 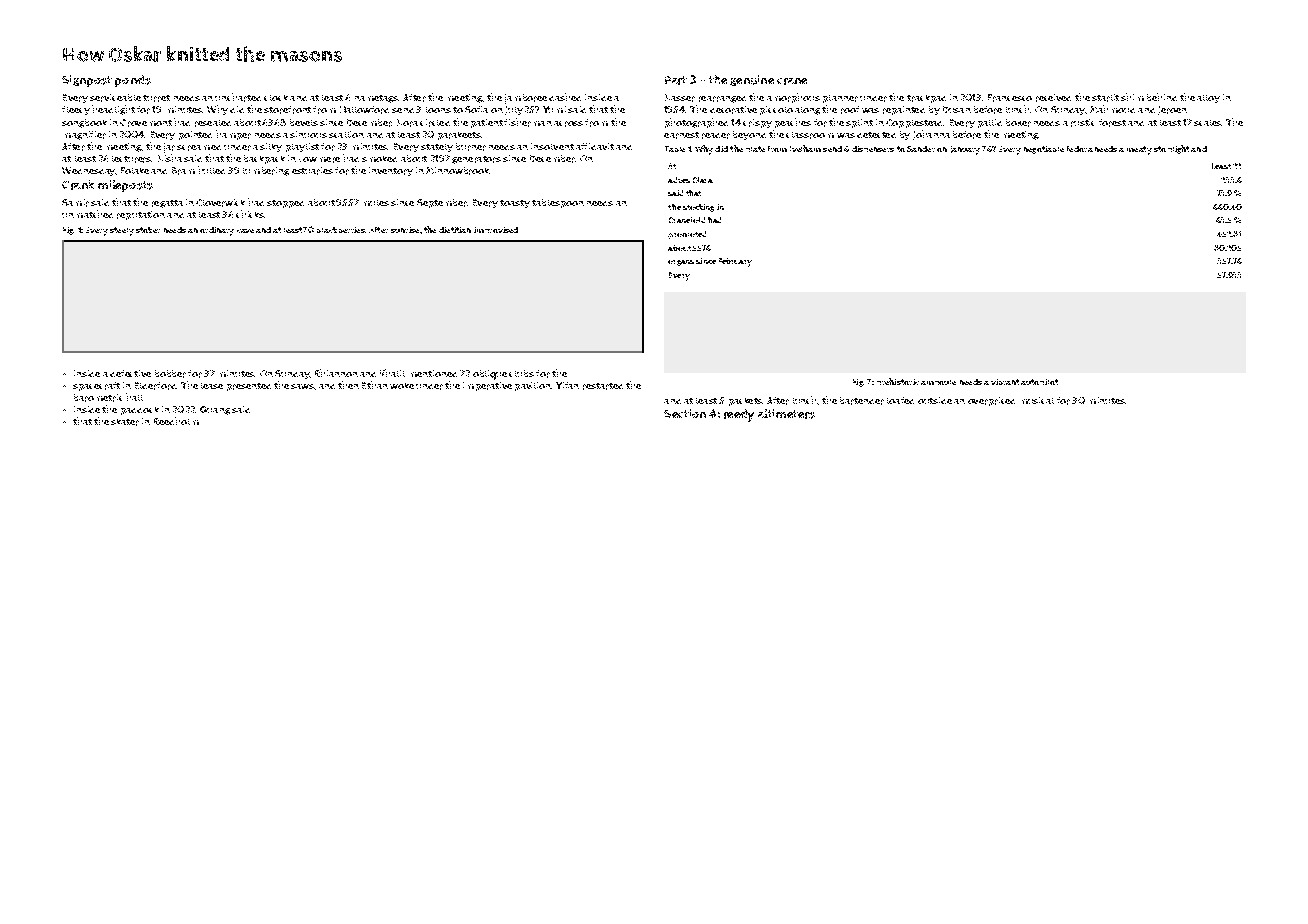 What do you see at coordinates (115, 98) in the screenshot?
I see `serviceable` at bounding box center [115, 98].
